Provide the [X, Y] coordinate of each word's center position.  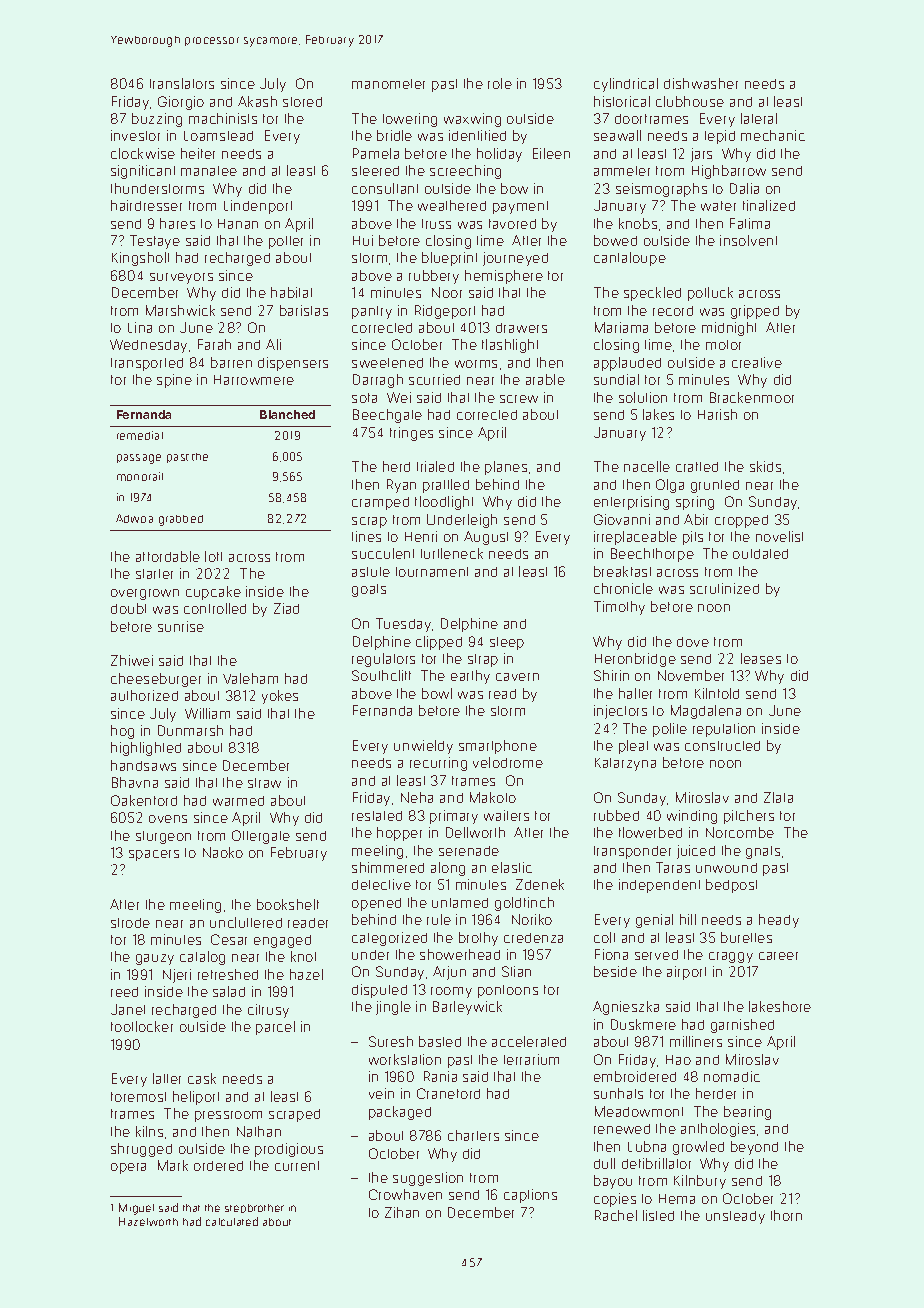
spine [174, 381]
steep [507, 643]
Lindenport [258, 207]
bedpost [731, 886]
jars [701, 155]
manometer [388, 84]
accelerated [529, 1041]
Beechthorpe [652, 555]
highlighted [146, 749]
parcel [275, 1028]
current [297, 1166]
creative [757, 362]
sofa [364, 398]
